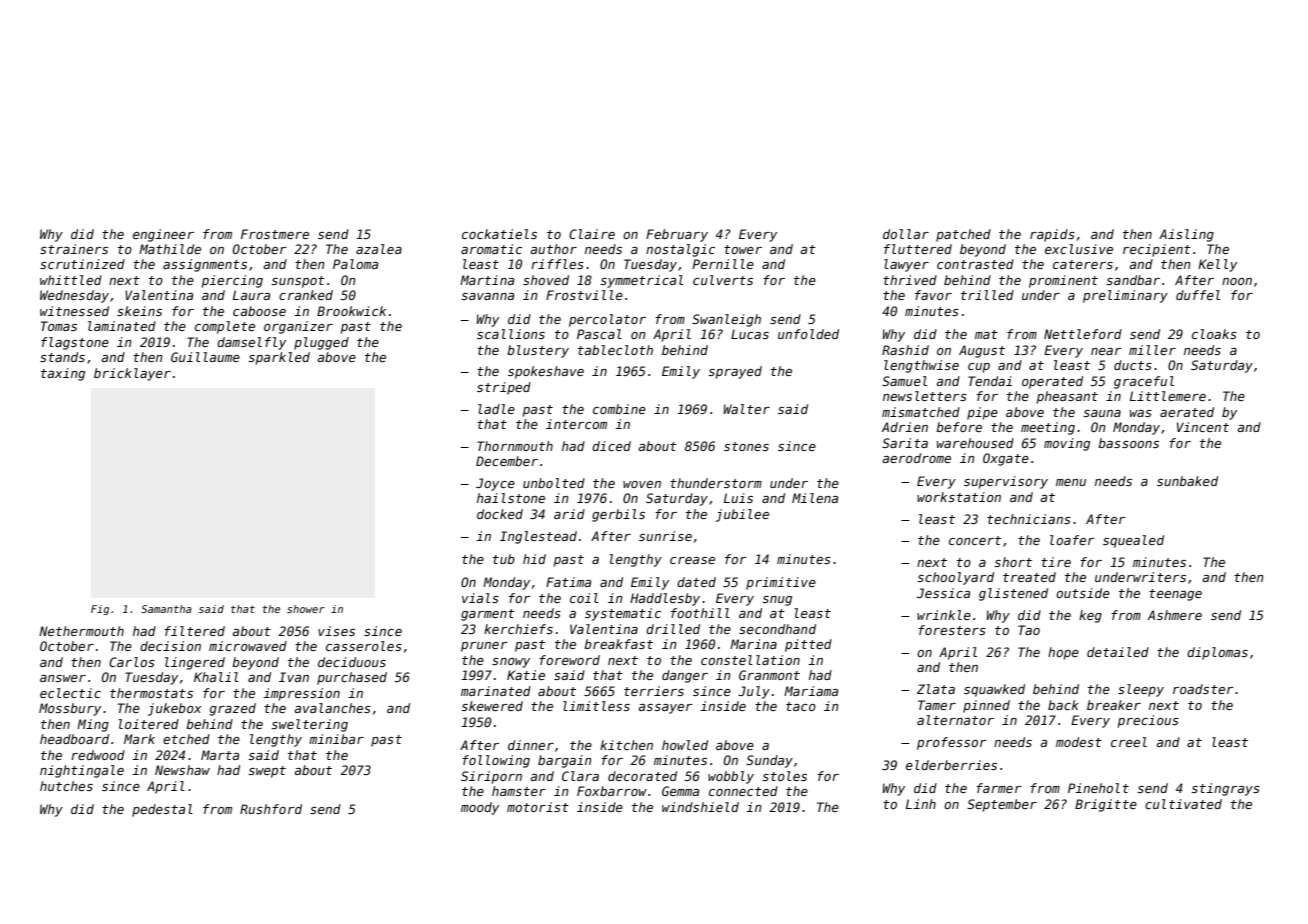 This image has height=924, width=1308. I want to click on Oxgate, so click(1006, 459).
